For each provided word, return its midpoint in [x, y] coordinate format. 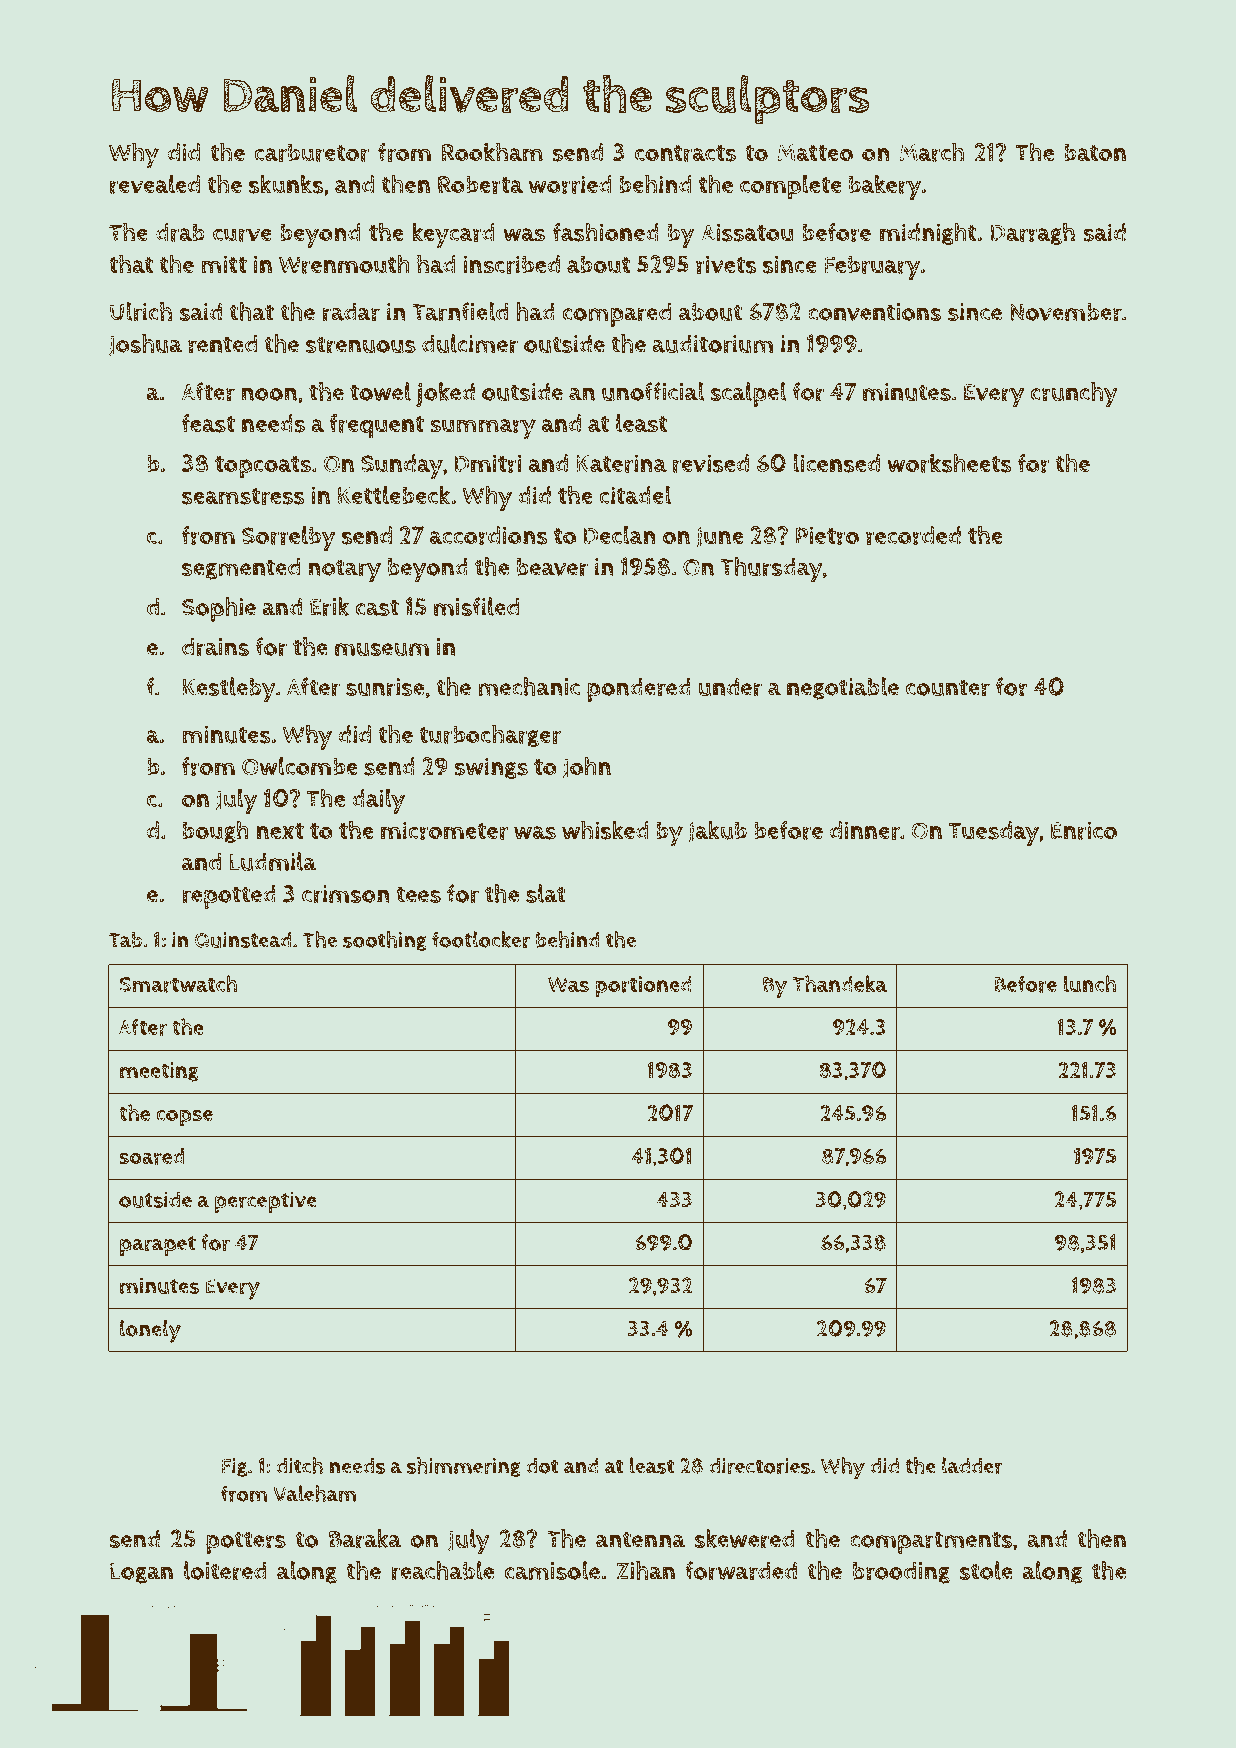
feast [208, 423]
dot [542, 1466]
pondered [639, 690]
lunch [1089, 984]
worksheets [949, 463]
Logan [141, 1573]
